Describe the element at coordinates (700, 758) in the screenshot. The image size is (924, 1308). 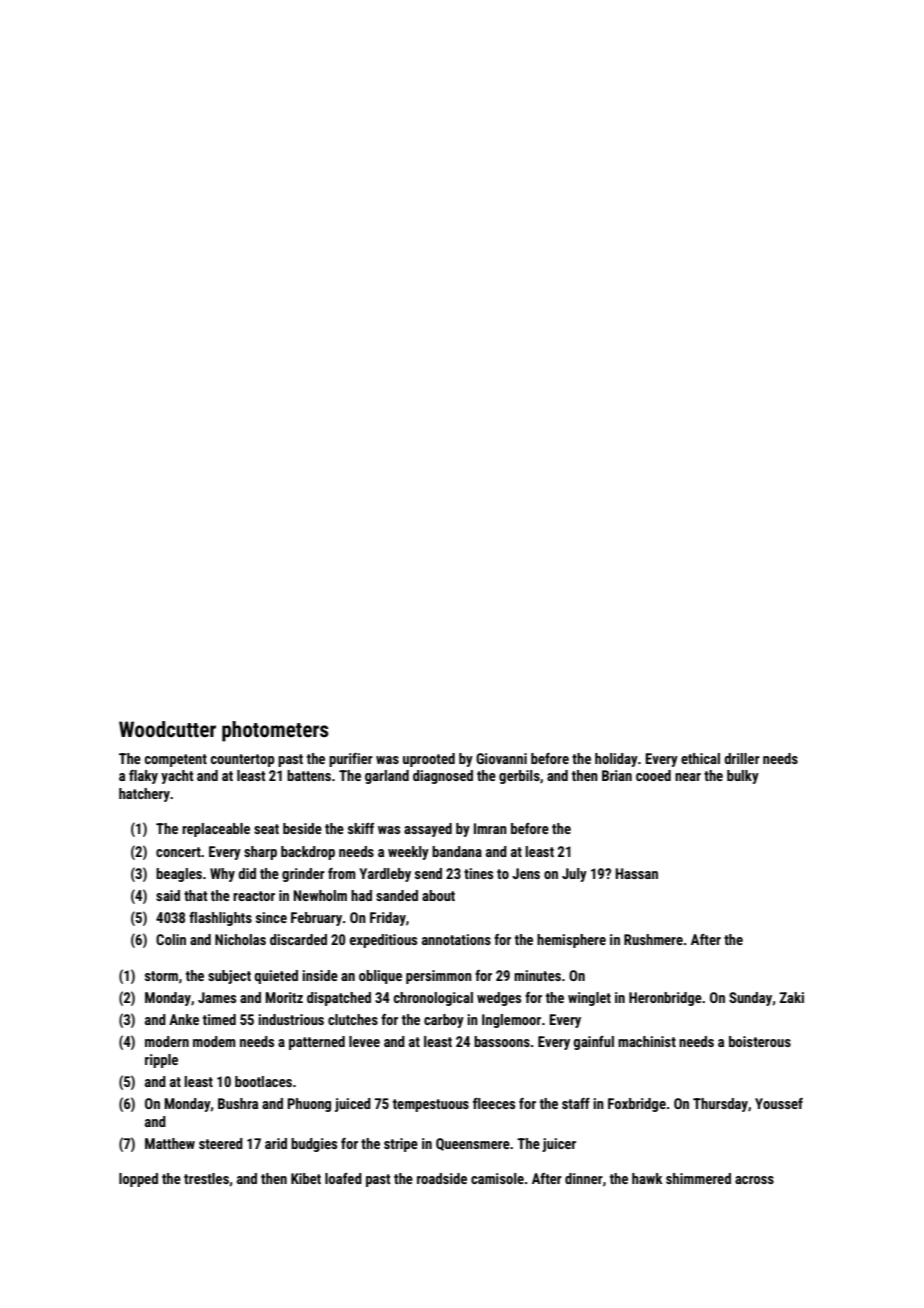
I see `ethical` at that location.
